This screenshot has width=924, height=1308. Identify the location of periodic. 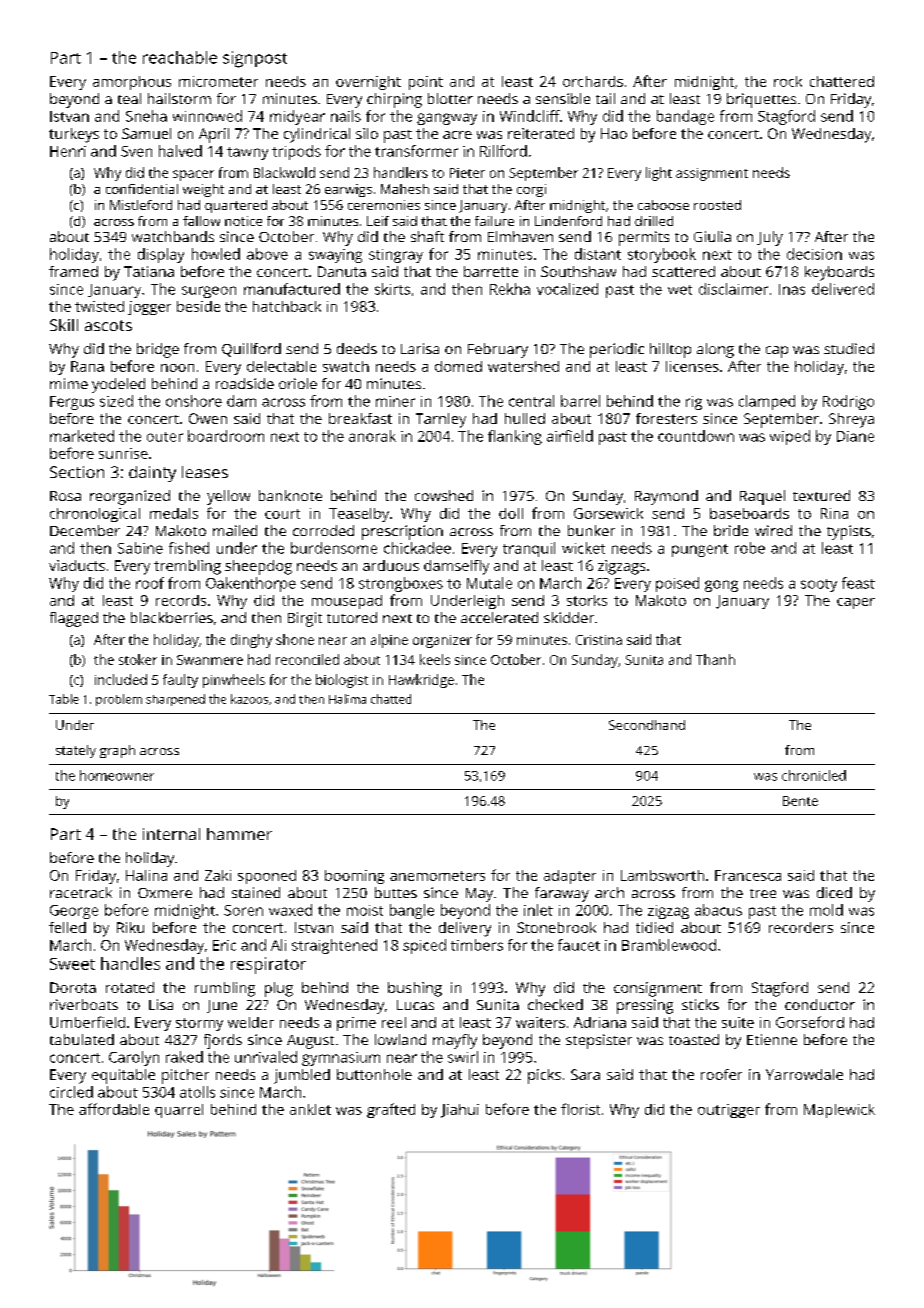
(617, 350).
